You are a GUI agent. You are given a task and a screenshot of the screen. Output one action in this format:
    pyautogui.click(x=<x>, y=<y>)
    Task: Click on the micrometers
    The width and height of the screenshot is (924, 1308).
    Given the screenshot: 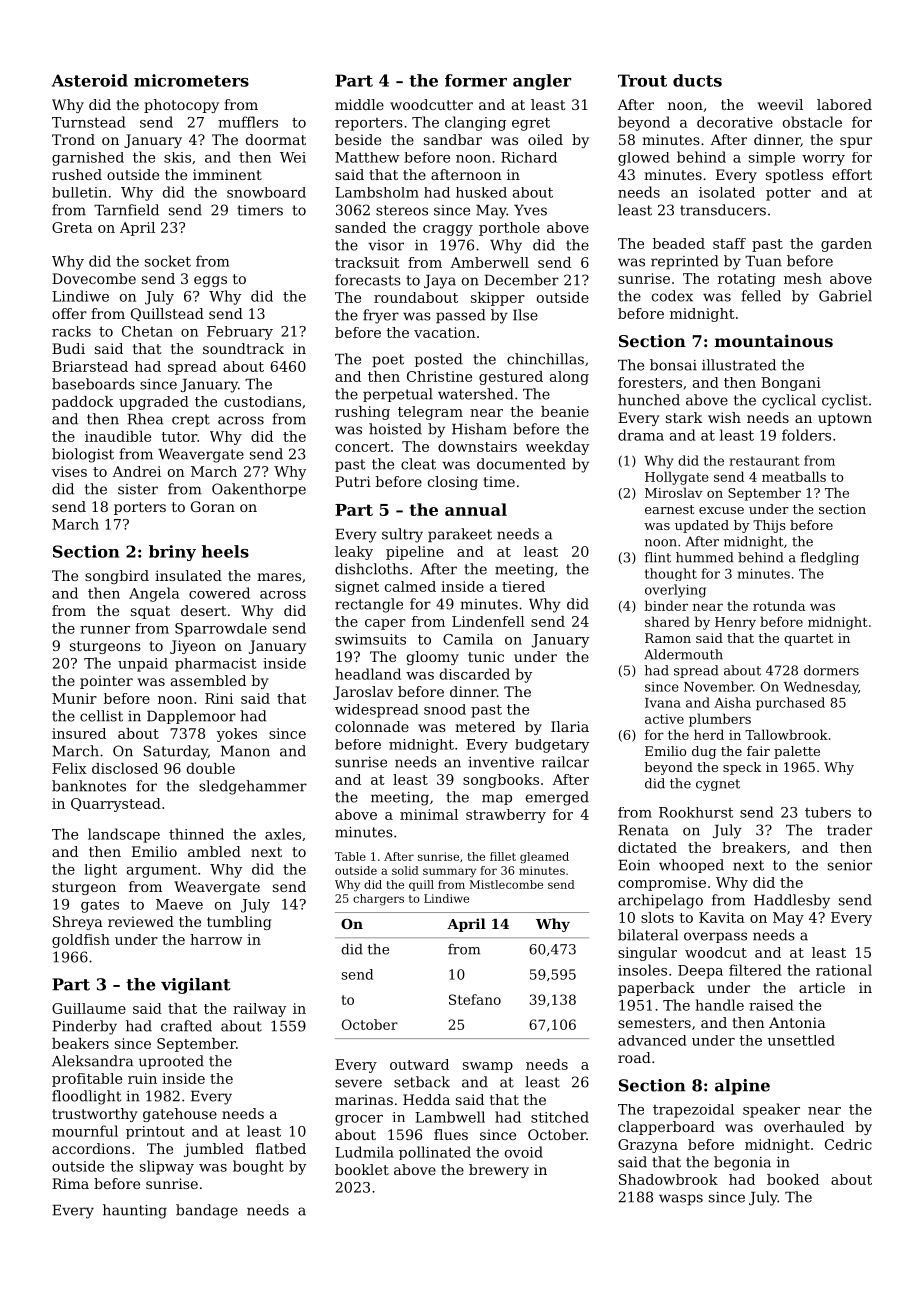 What is the action you would take?
    pyautogui.click(x=191, y=80)
